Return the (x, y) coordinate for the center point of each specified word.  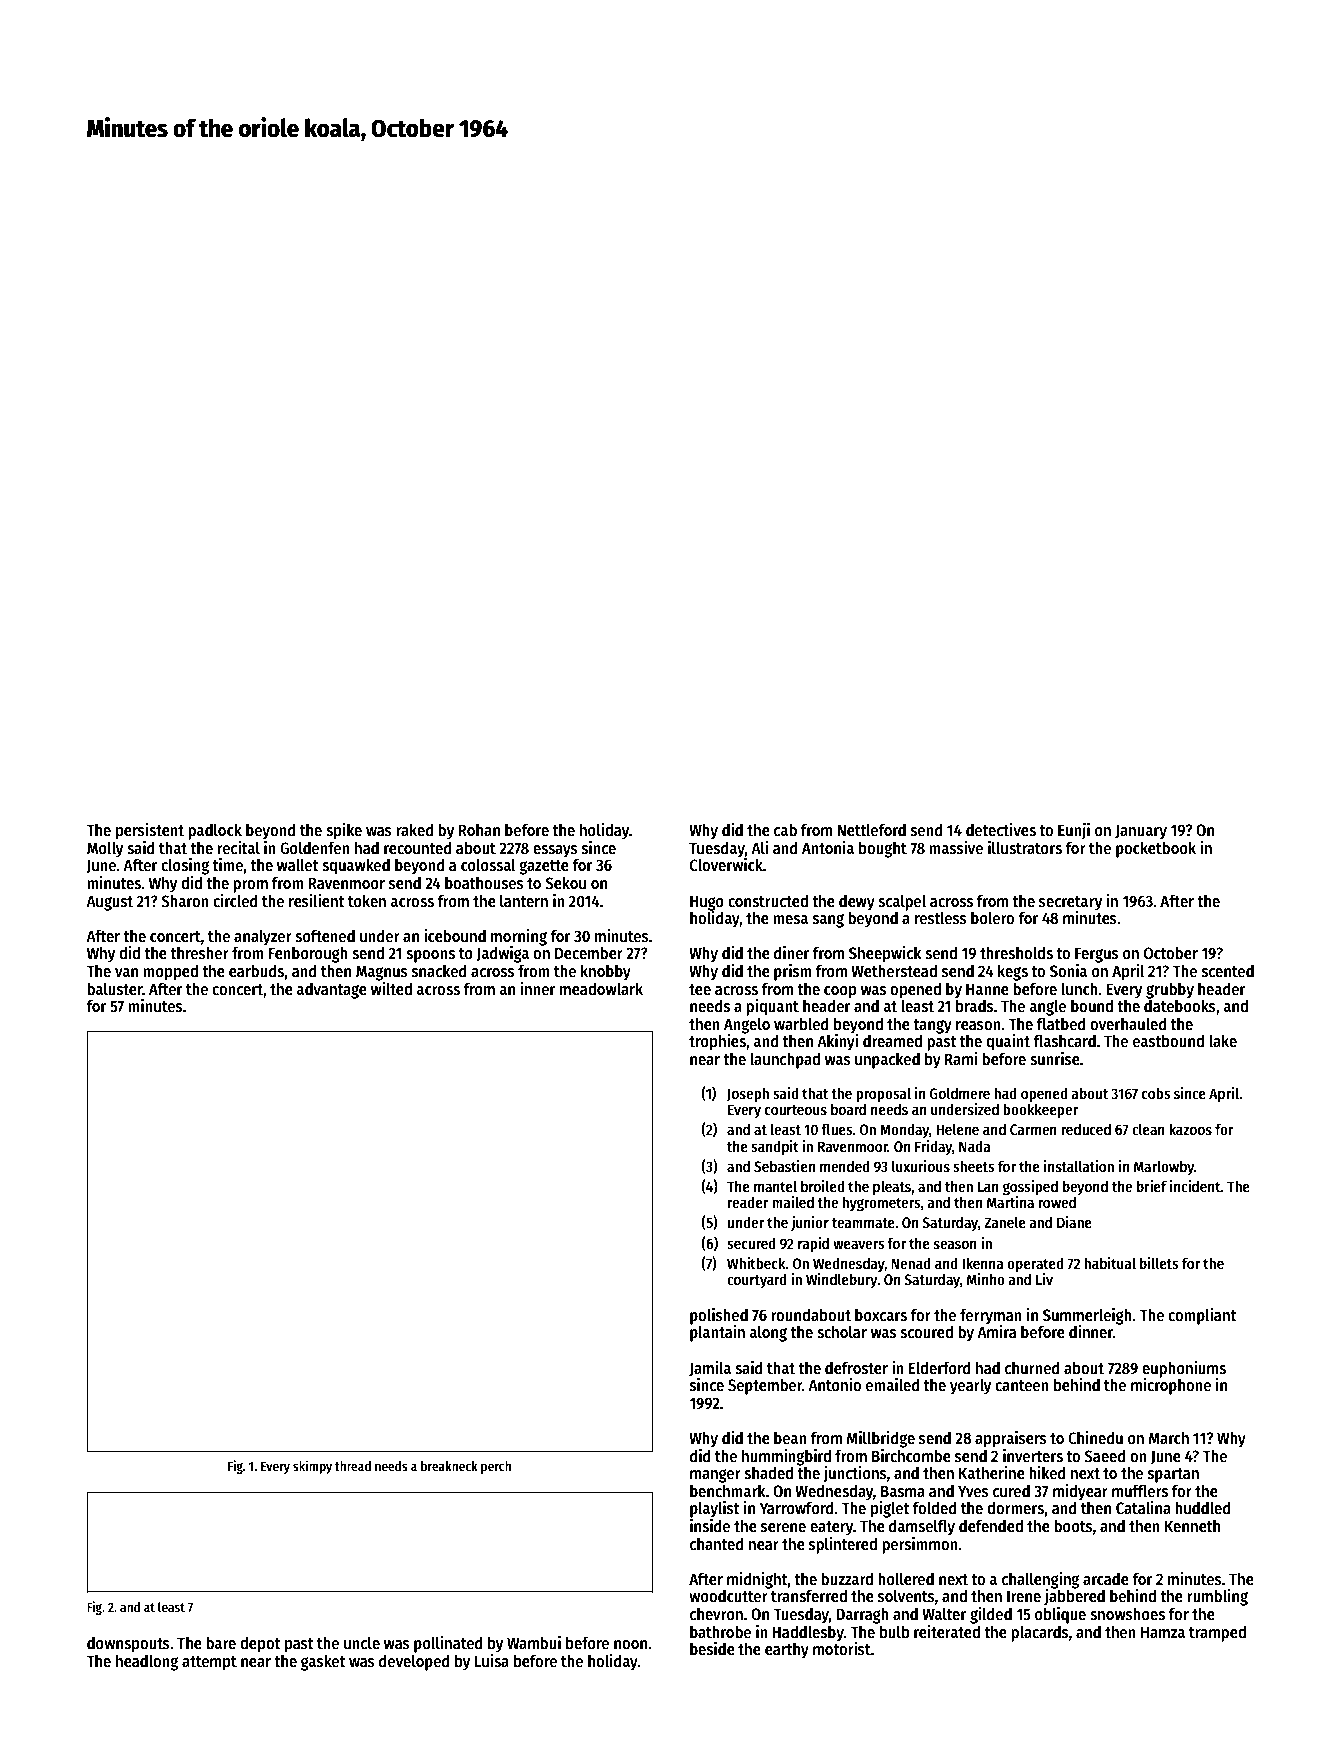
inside (710, 1526)
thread (353, 1466)
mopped (170, 972)
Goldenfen (315, 847)
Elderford (940, 1367)
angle (1048, 1007)
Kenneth (1192, 1525)
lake (1223, 1040)
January (1141, 832)
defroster (856, 1368)
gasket (323, 1662)
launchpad (785, 1060)
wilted (391, 988)
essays (555, 851)
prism (793, 972)
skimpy (312, 1467)
